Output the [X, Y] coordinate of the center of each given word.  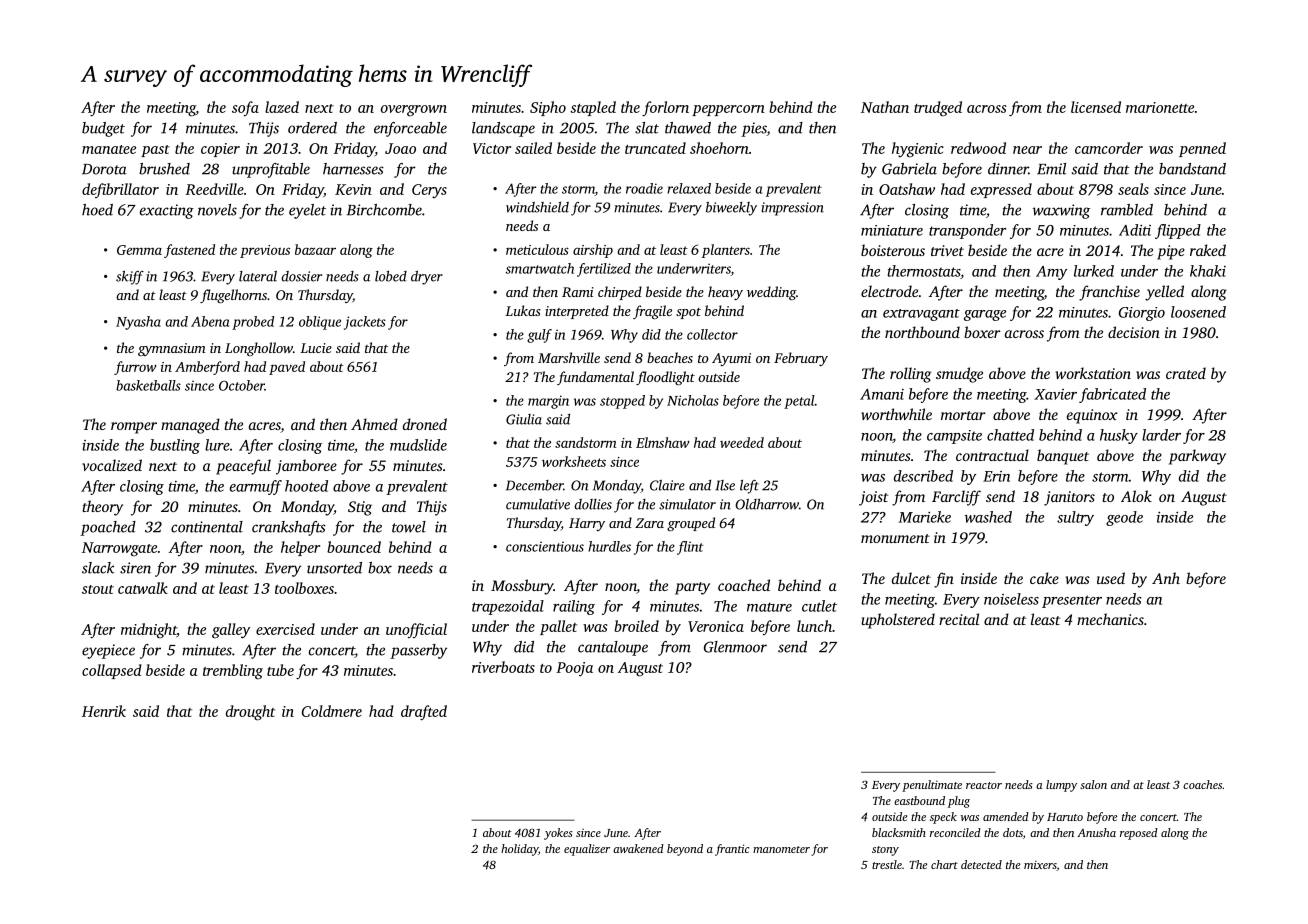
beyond [685, 850]
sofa [245, 108]
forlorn [665, 108]
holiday [519, 850]
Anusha [1096, 832]
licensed [1096, 107]
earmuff [256, 487]
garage [985, 315]
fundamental [595, 378]
